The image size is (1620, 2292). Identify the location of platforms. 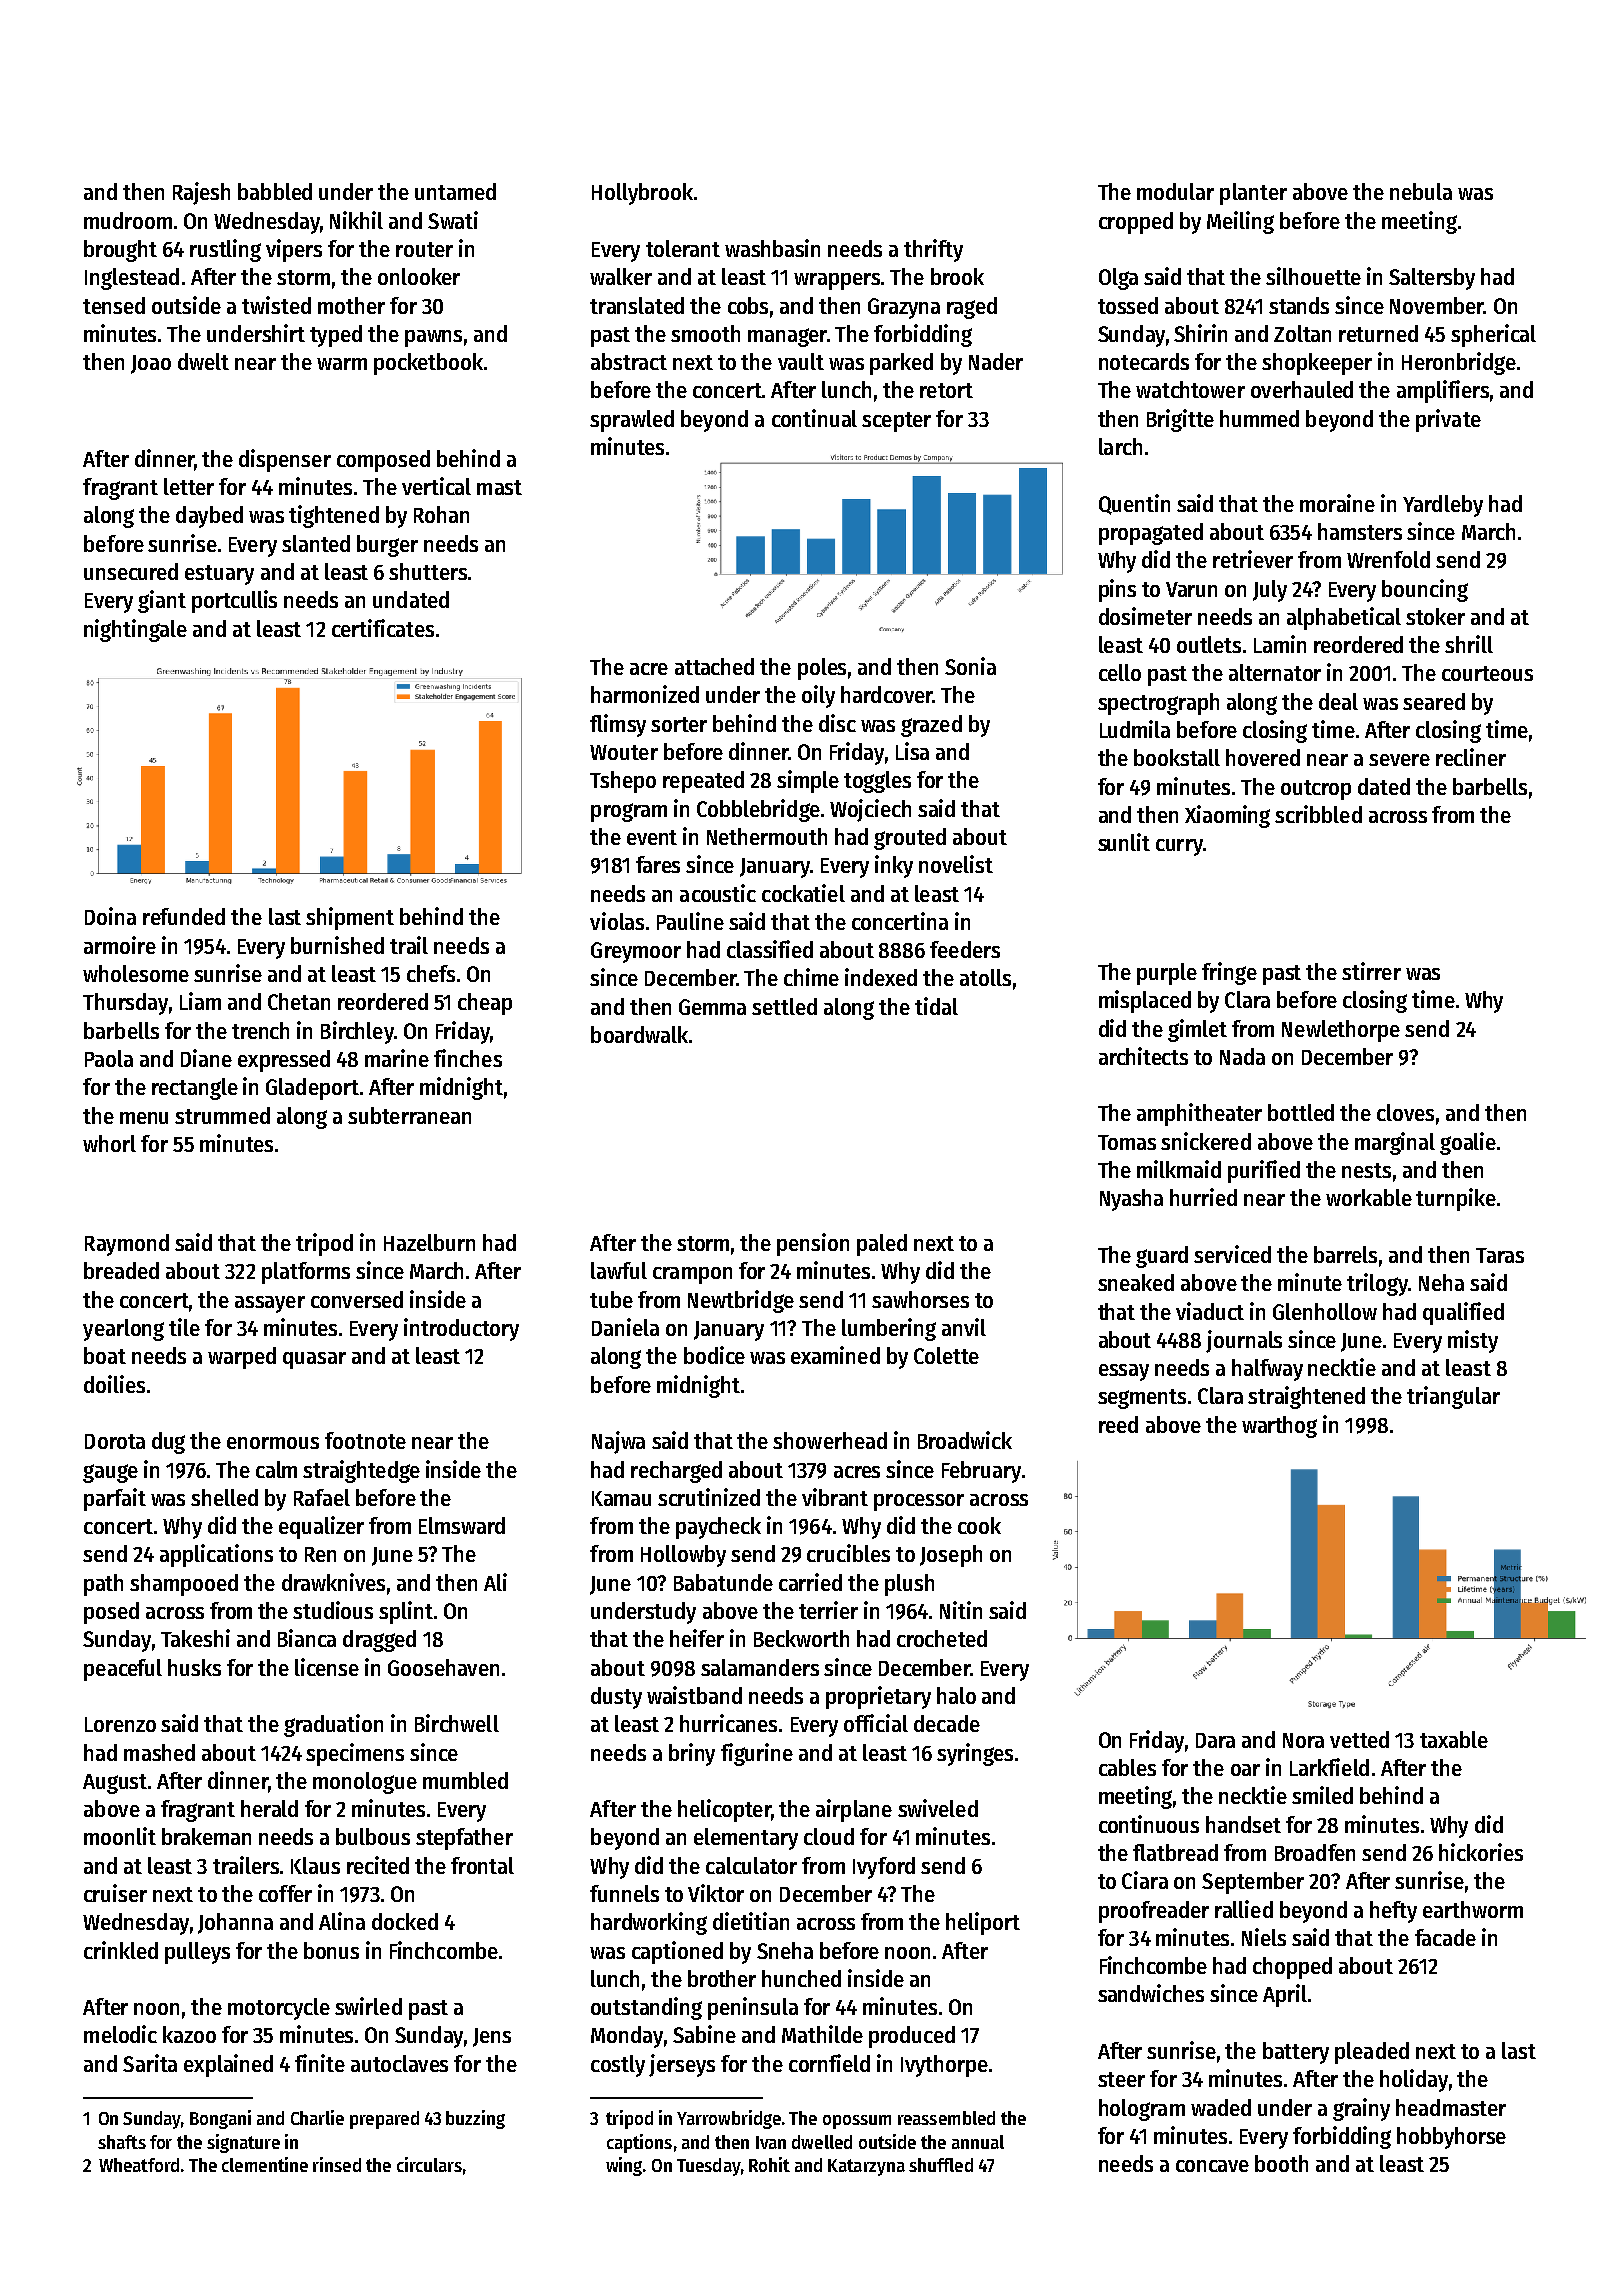
(306, 1273).
